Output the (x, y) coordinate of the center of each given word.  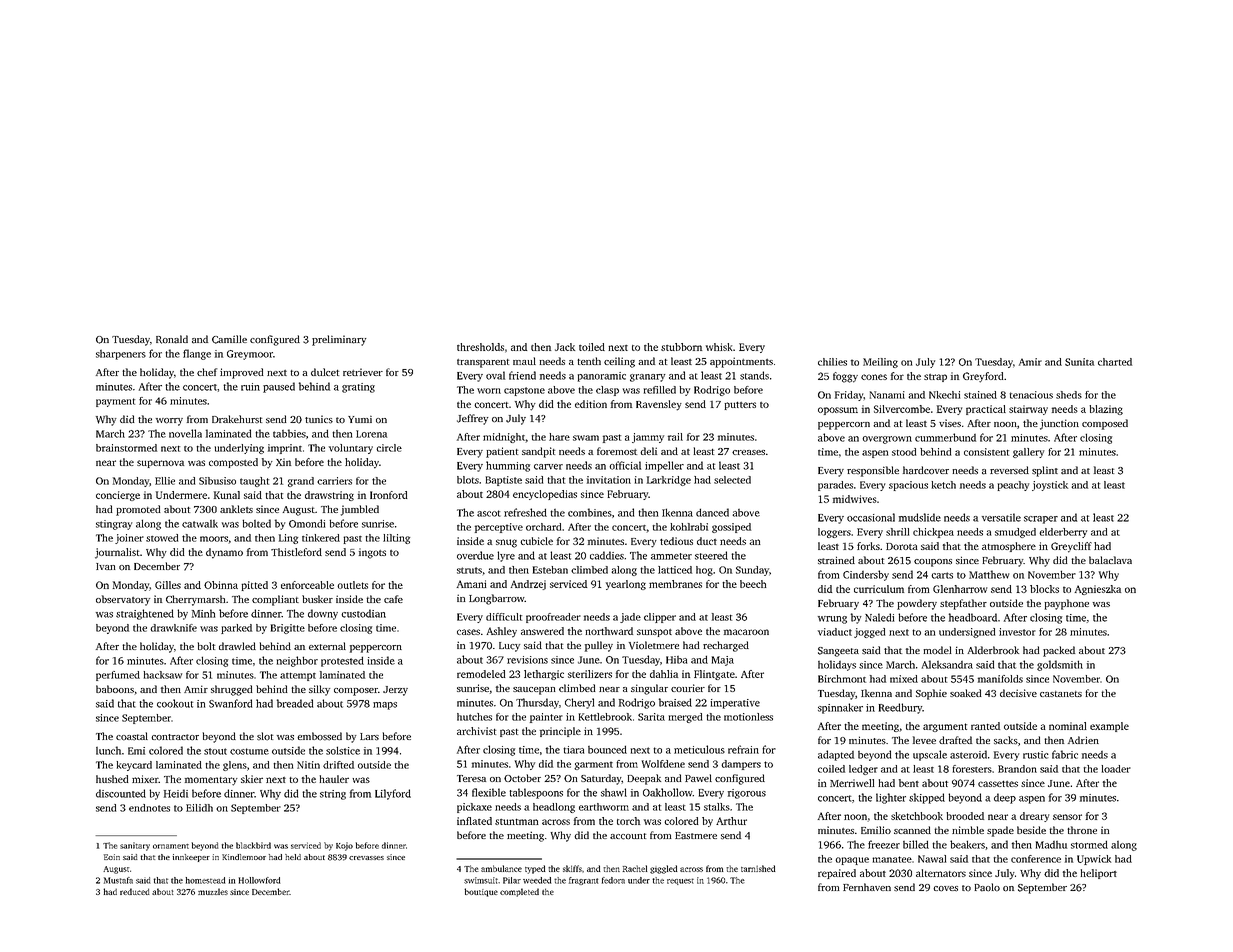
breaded (295, 703)
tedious (676, 541)
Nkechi (944, 395)
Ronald (172, 339)
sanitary (135, 846)
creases (748, 452)
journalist (117, 553)
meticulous (699, 749)
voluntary (351, 449)
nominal (1068, 726)
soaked (966, 693)
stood (904, 452)
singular (649, 689)
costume (249, 751)
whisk (719, 347)
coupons (933, 563)
